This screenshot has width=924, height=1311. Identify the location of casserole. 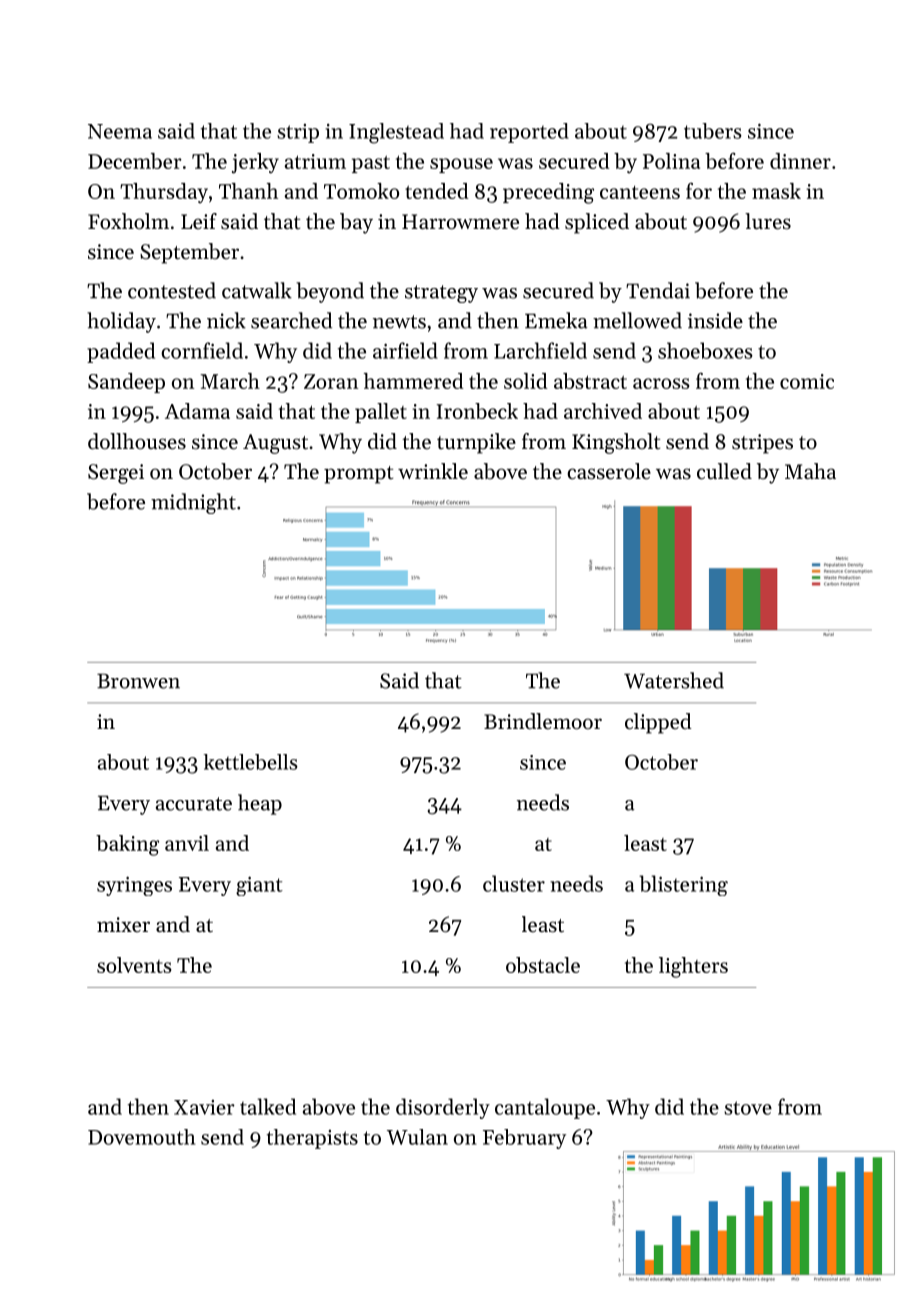
(609, 471).
